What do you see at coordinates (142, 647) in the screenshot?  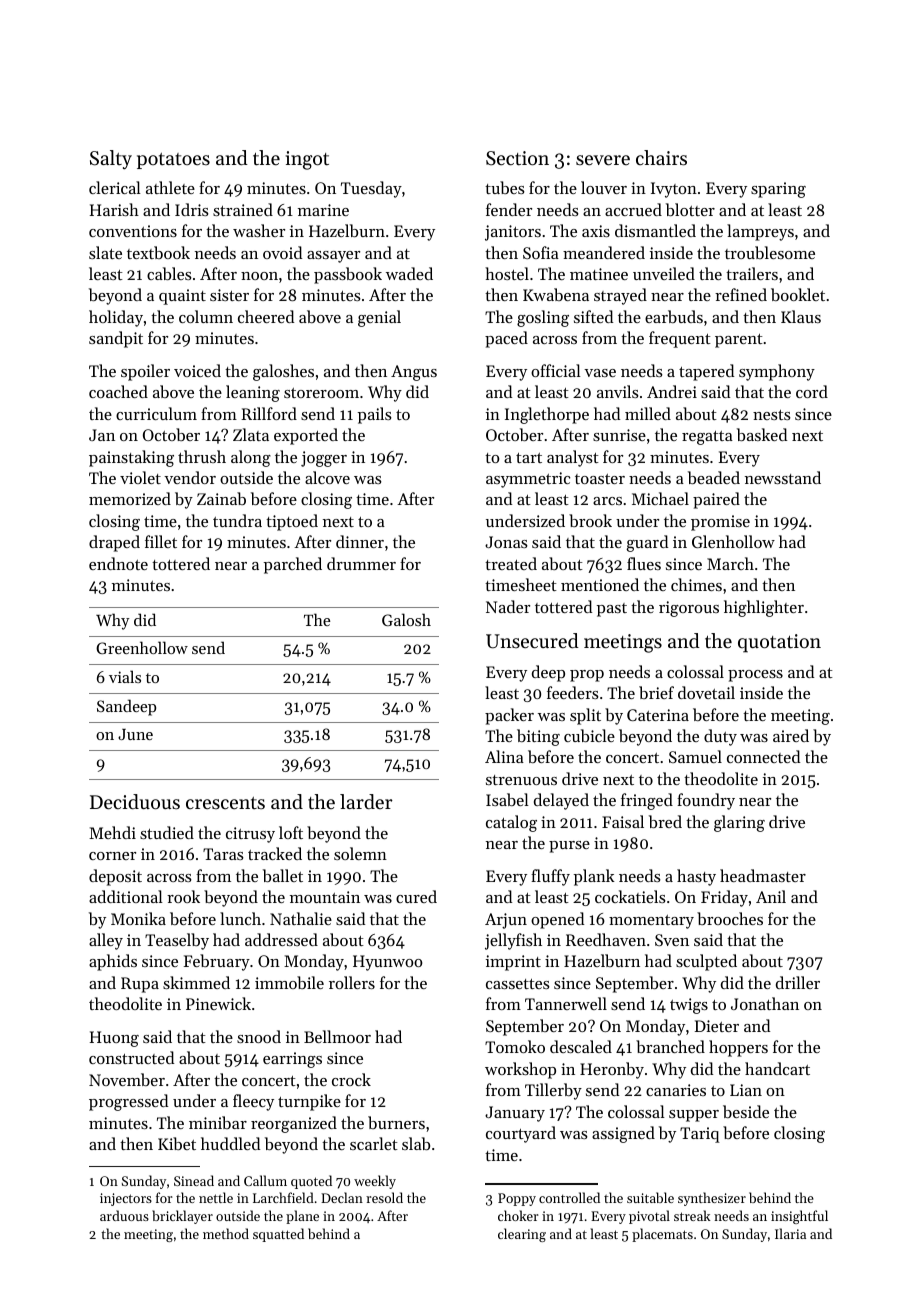 I see `Greenhollow` at bounding box center [142, 647].
